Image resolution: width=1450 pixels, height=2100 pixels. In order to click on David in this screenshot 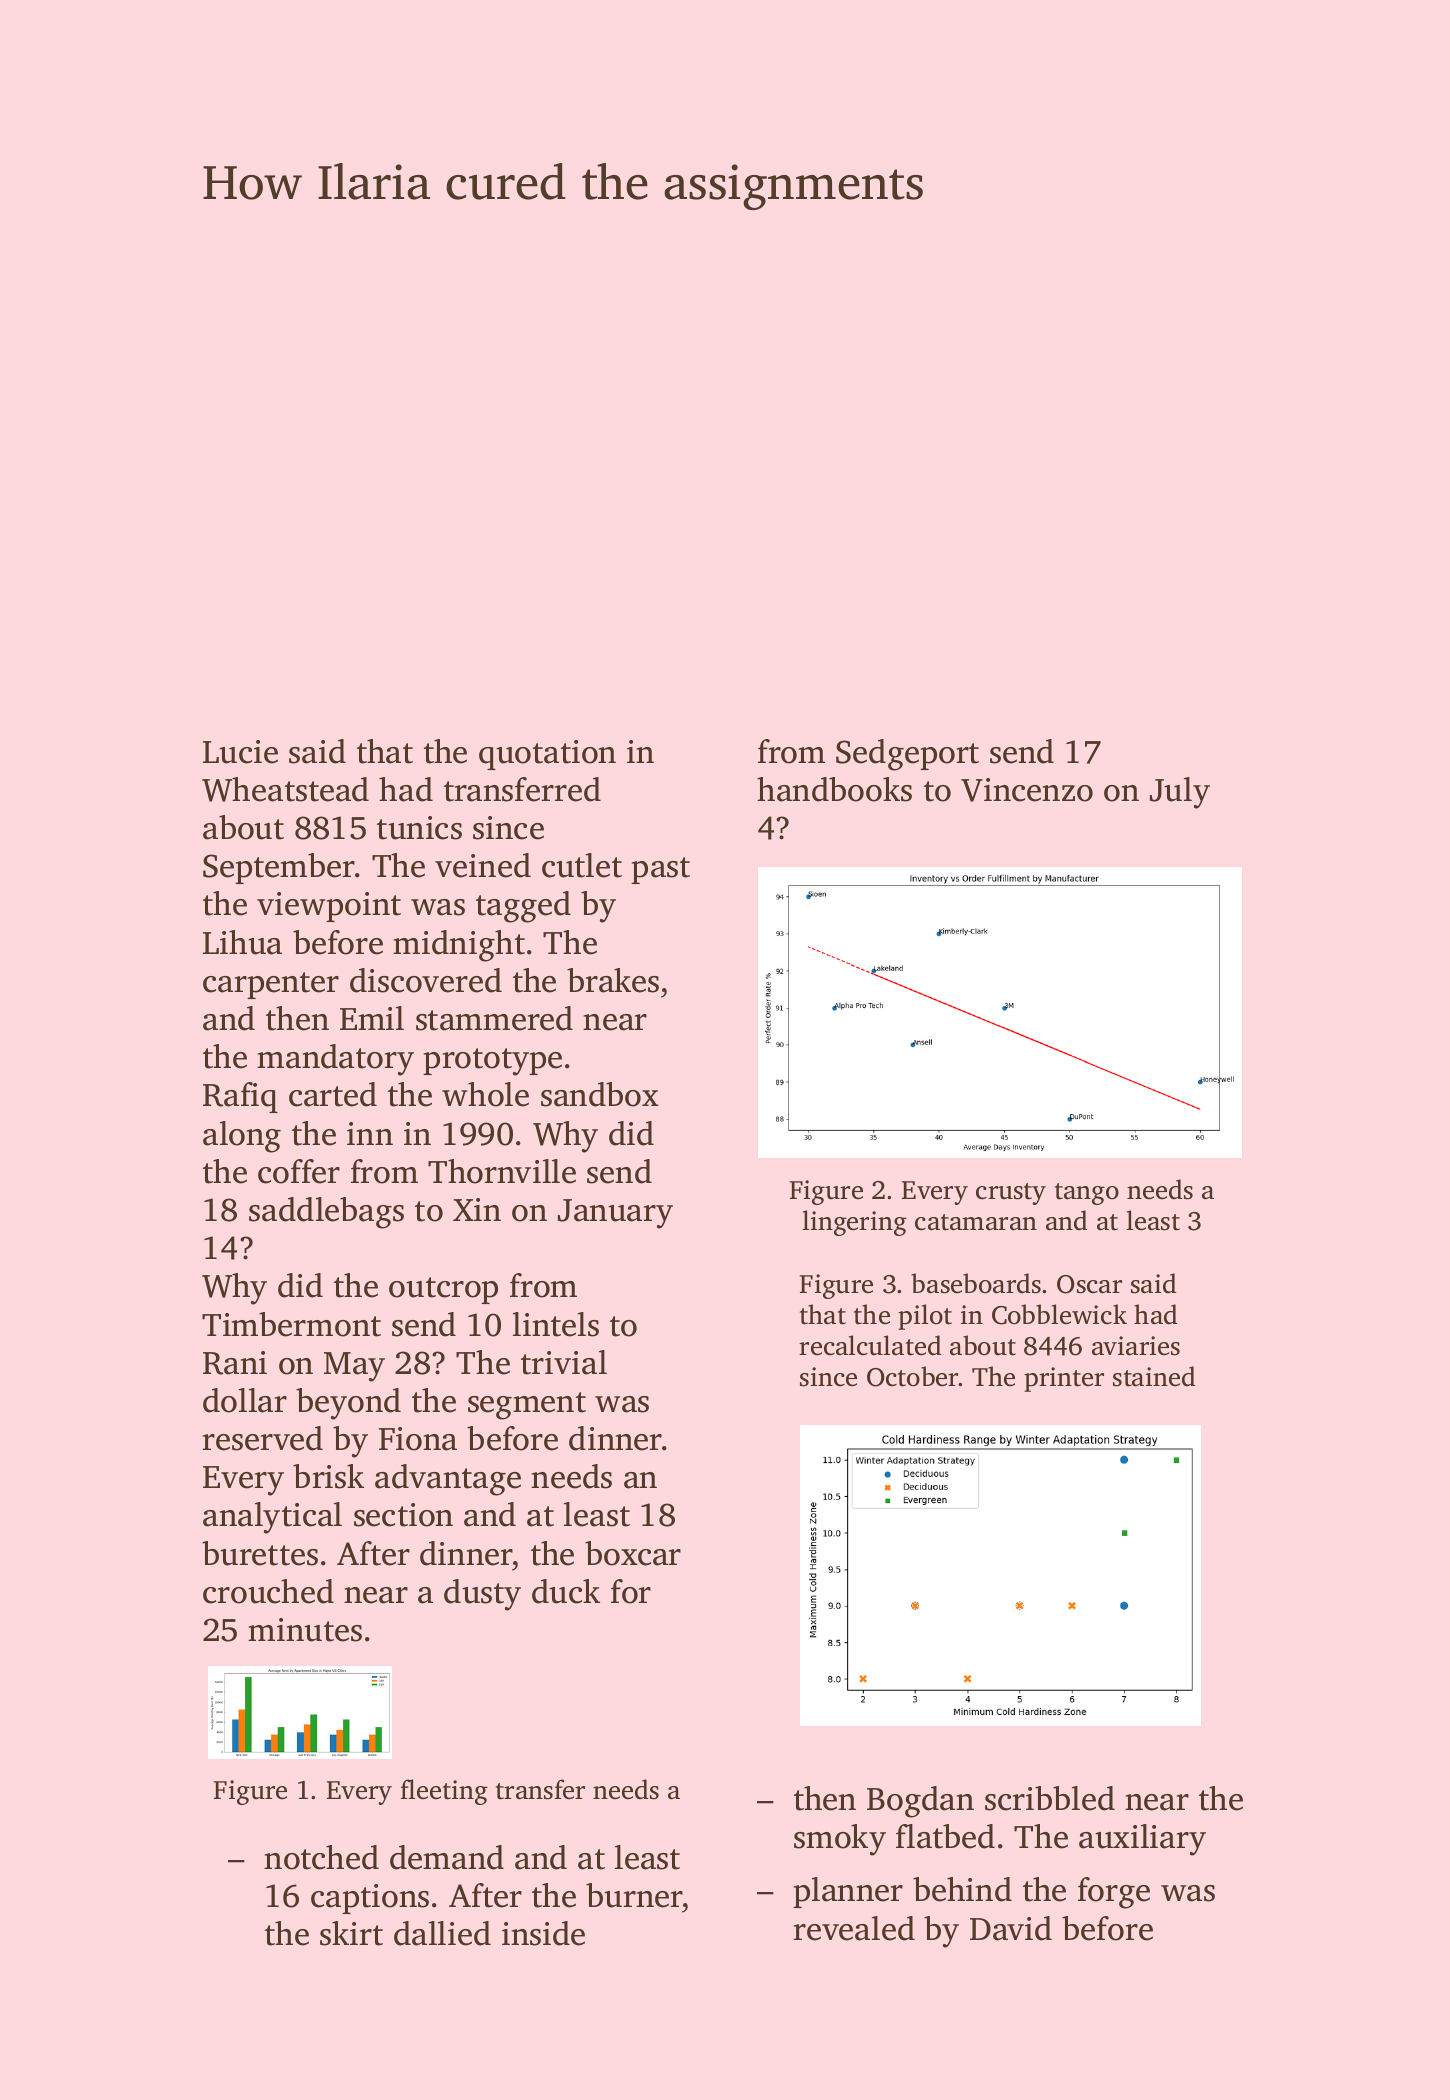, I will do `click(1011, 1928)`.
